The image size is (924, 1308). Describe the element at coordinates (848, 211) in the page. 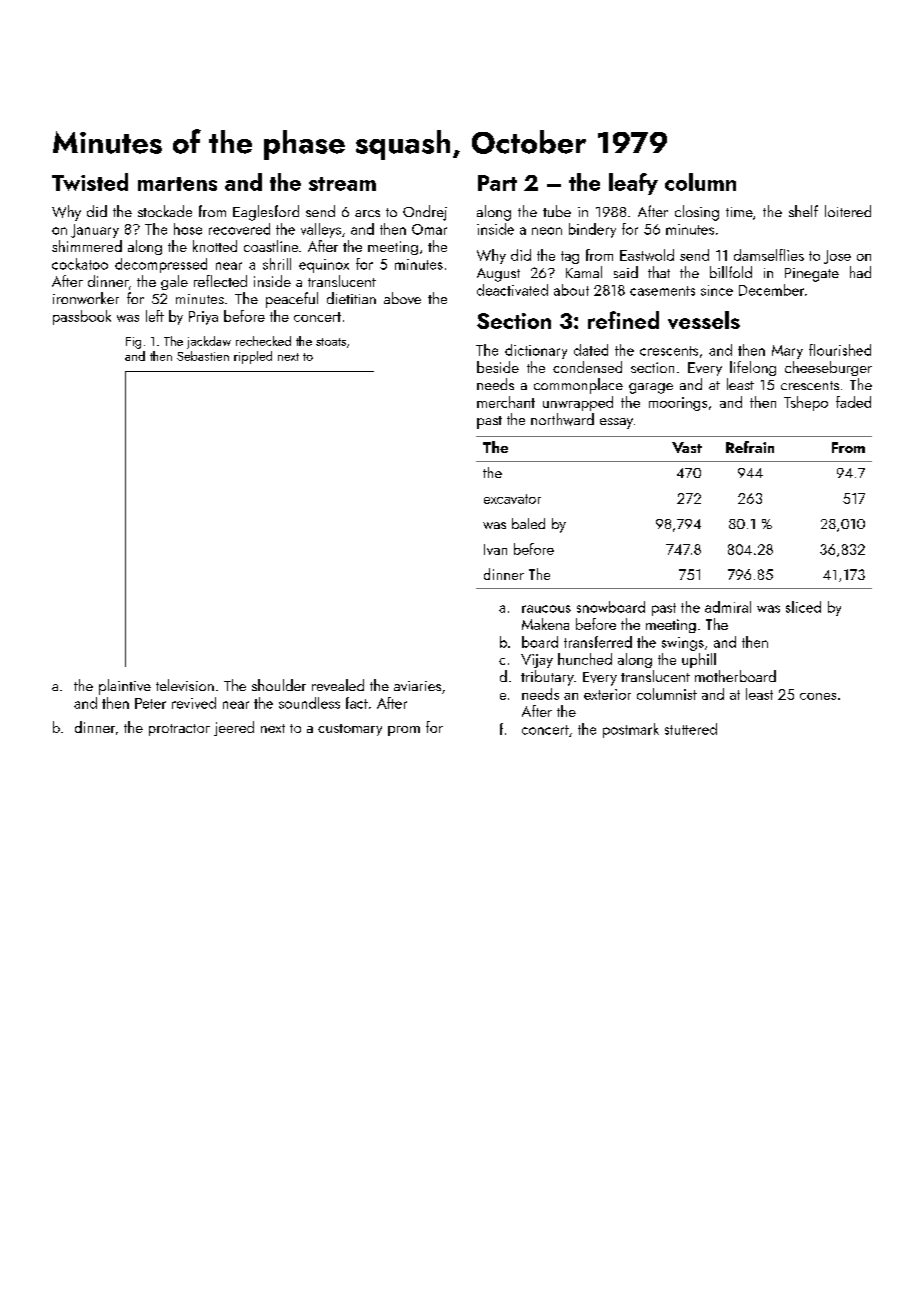

I see `loitered` at that location.
